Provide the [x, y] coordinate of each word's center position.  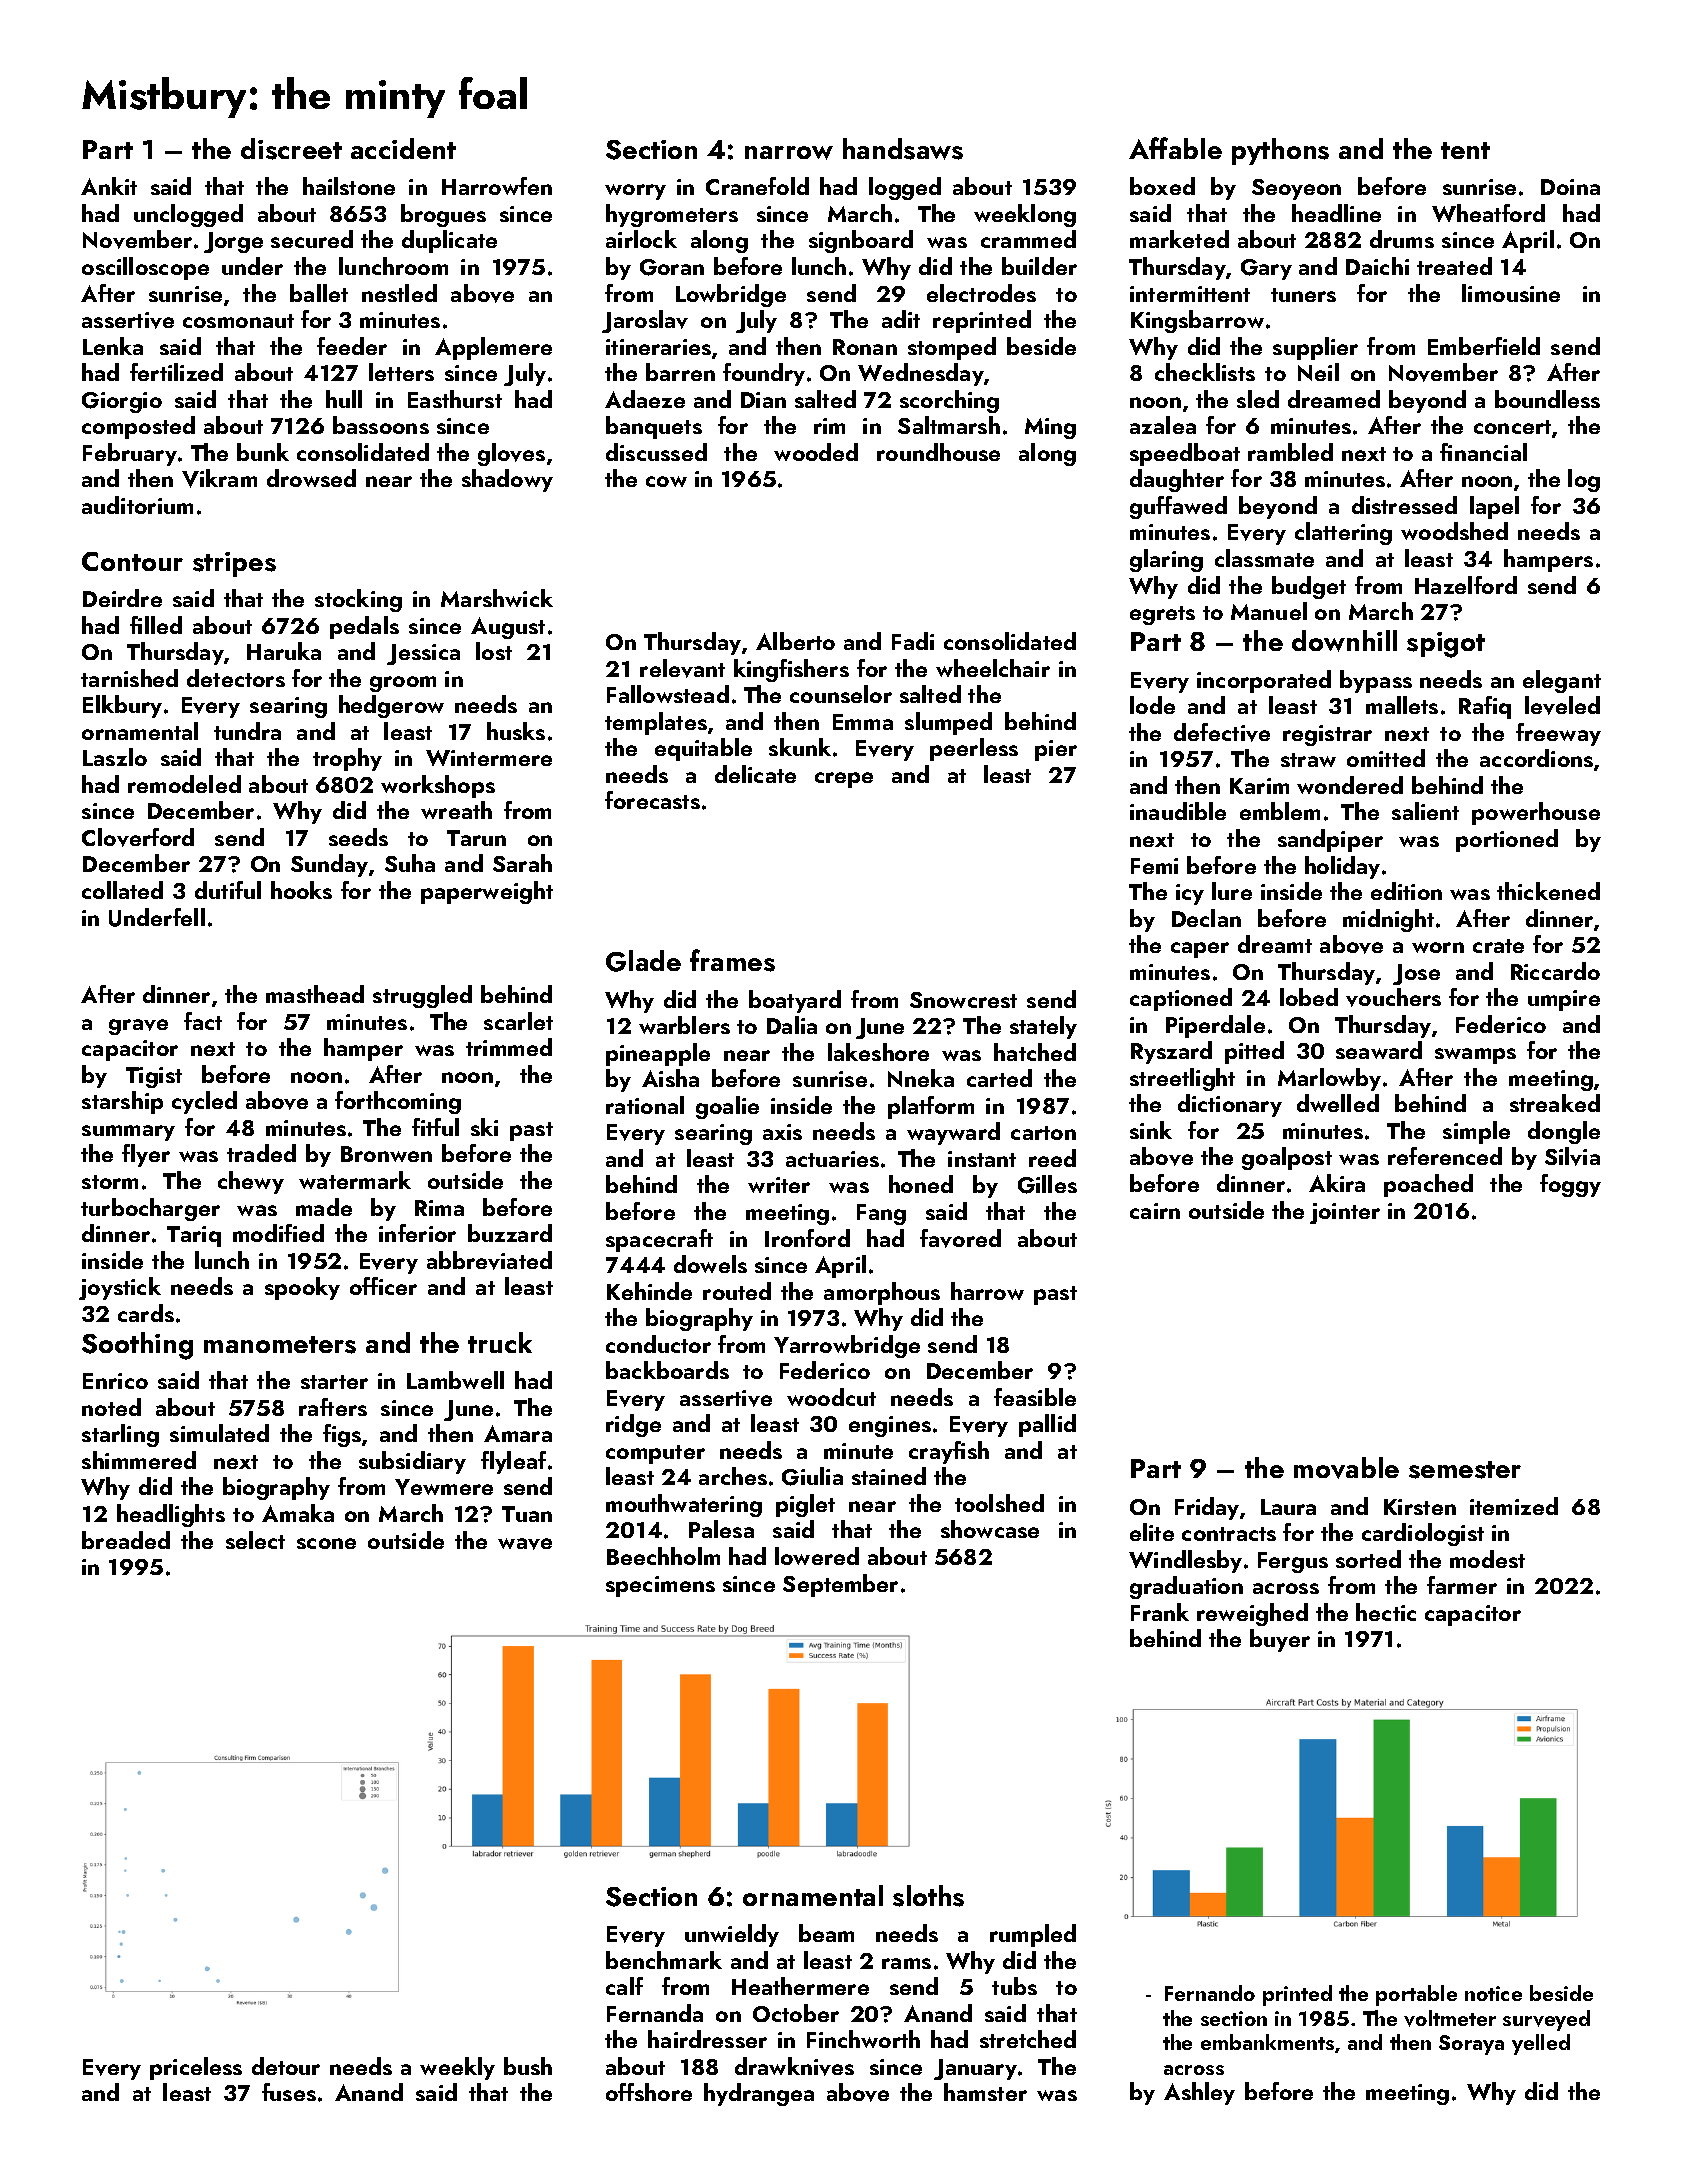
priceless [196, 2068]
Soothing [137, 1346]
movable [1346, 1468]
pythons [1280, 151]
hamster [985, 2092]
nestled [399, 293]
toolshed [999, 1503]
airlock [641, 239]
